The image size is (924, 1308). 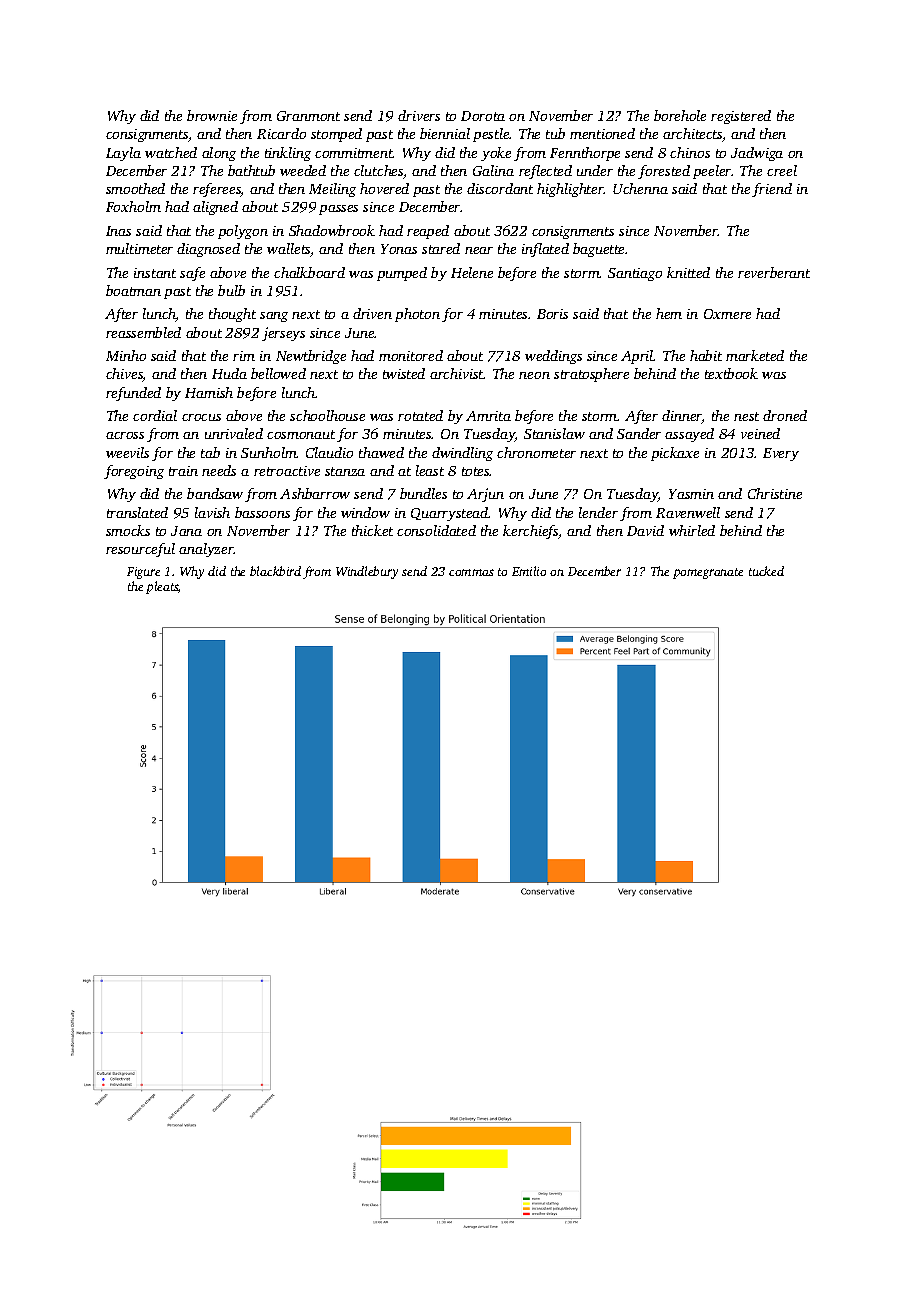 I want to click on chives, so click(x=124, y=375).
